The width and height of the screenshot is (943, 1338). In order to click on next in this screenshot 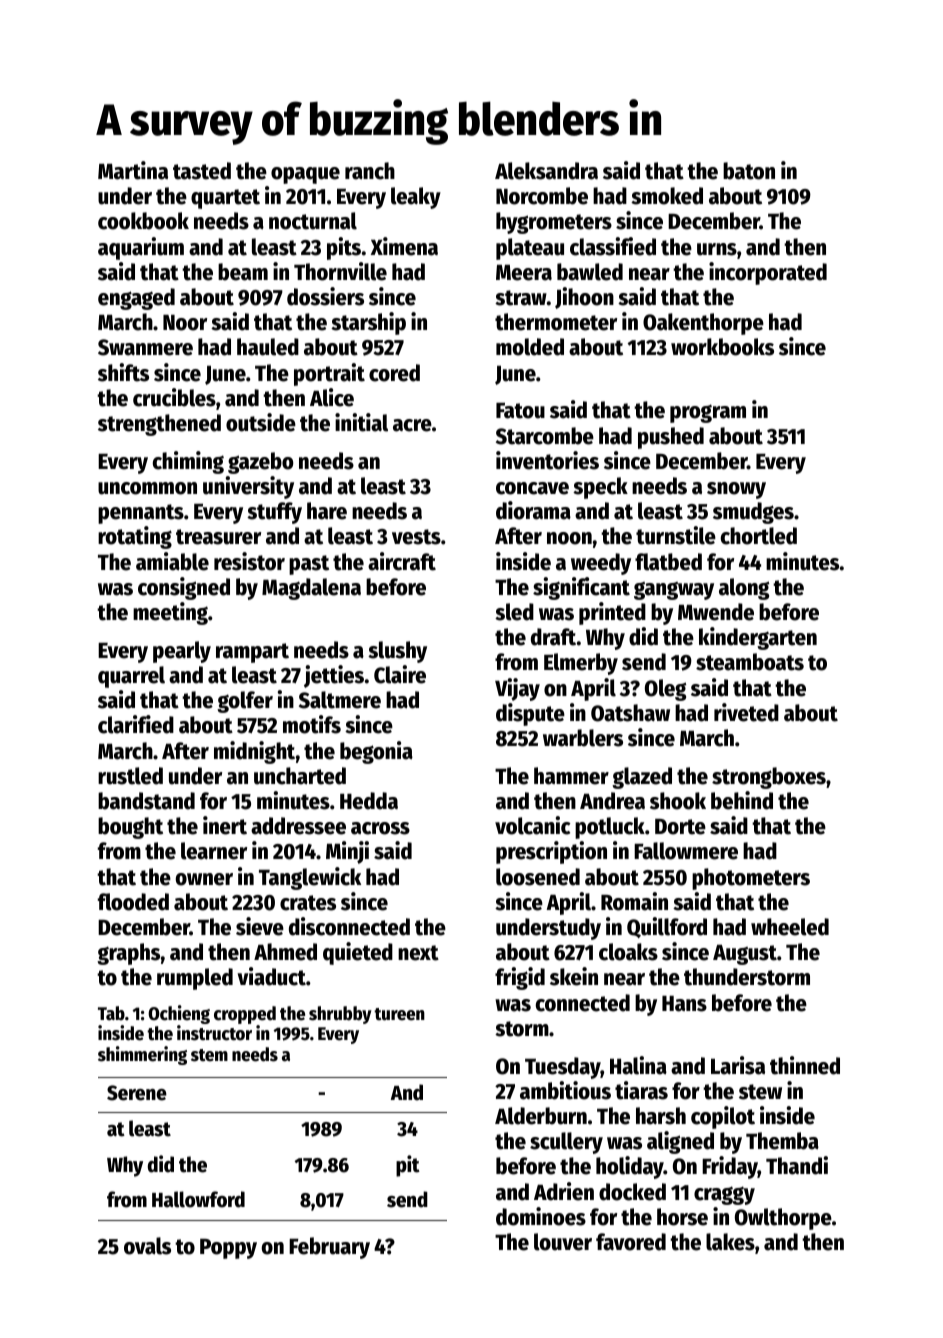, I will do `click(418, 953)`.
